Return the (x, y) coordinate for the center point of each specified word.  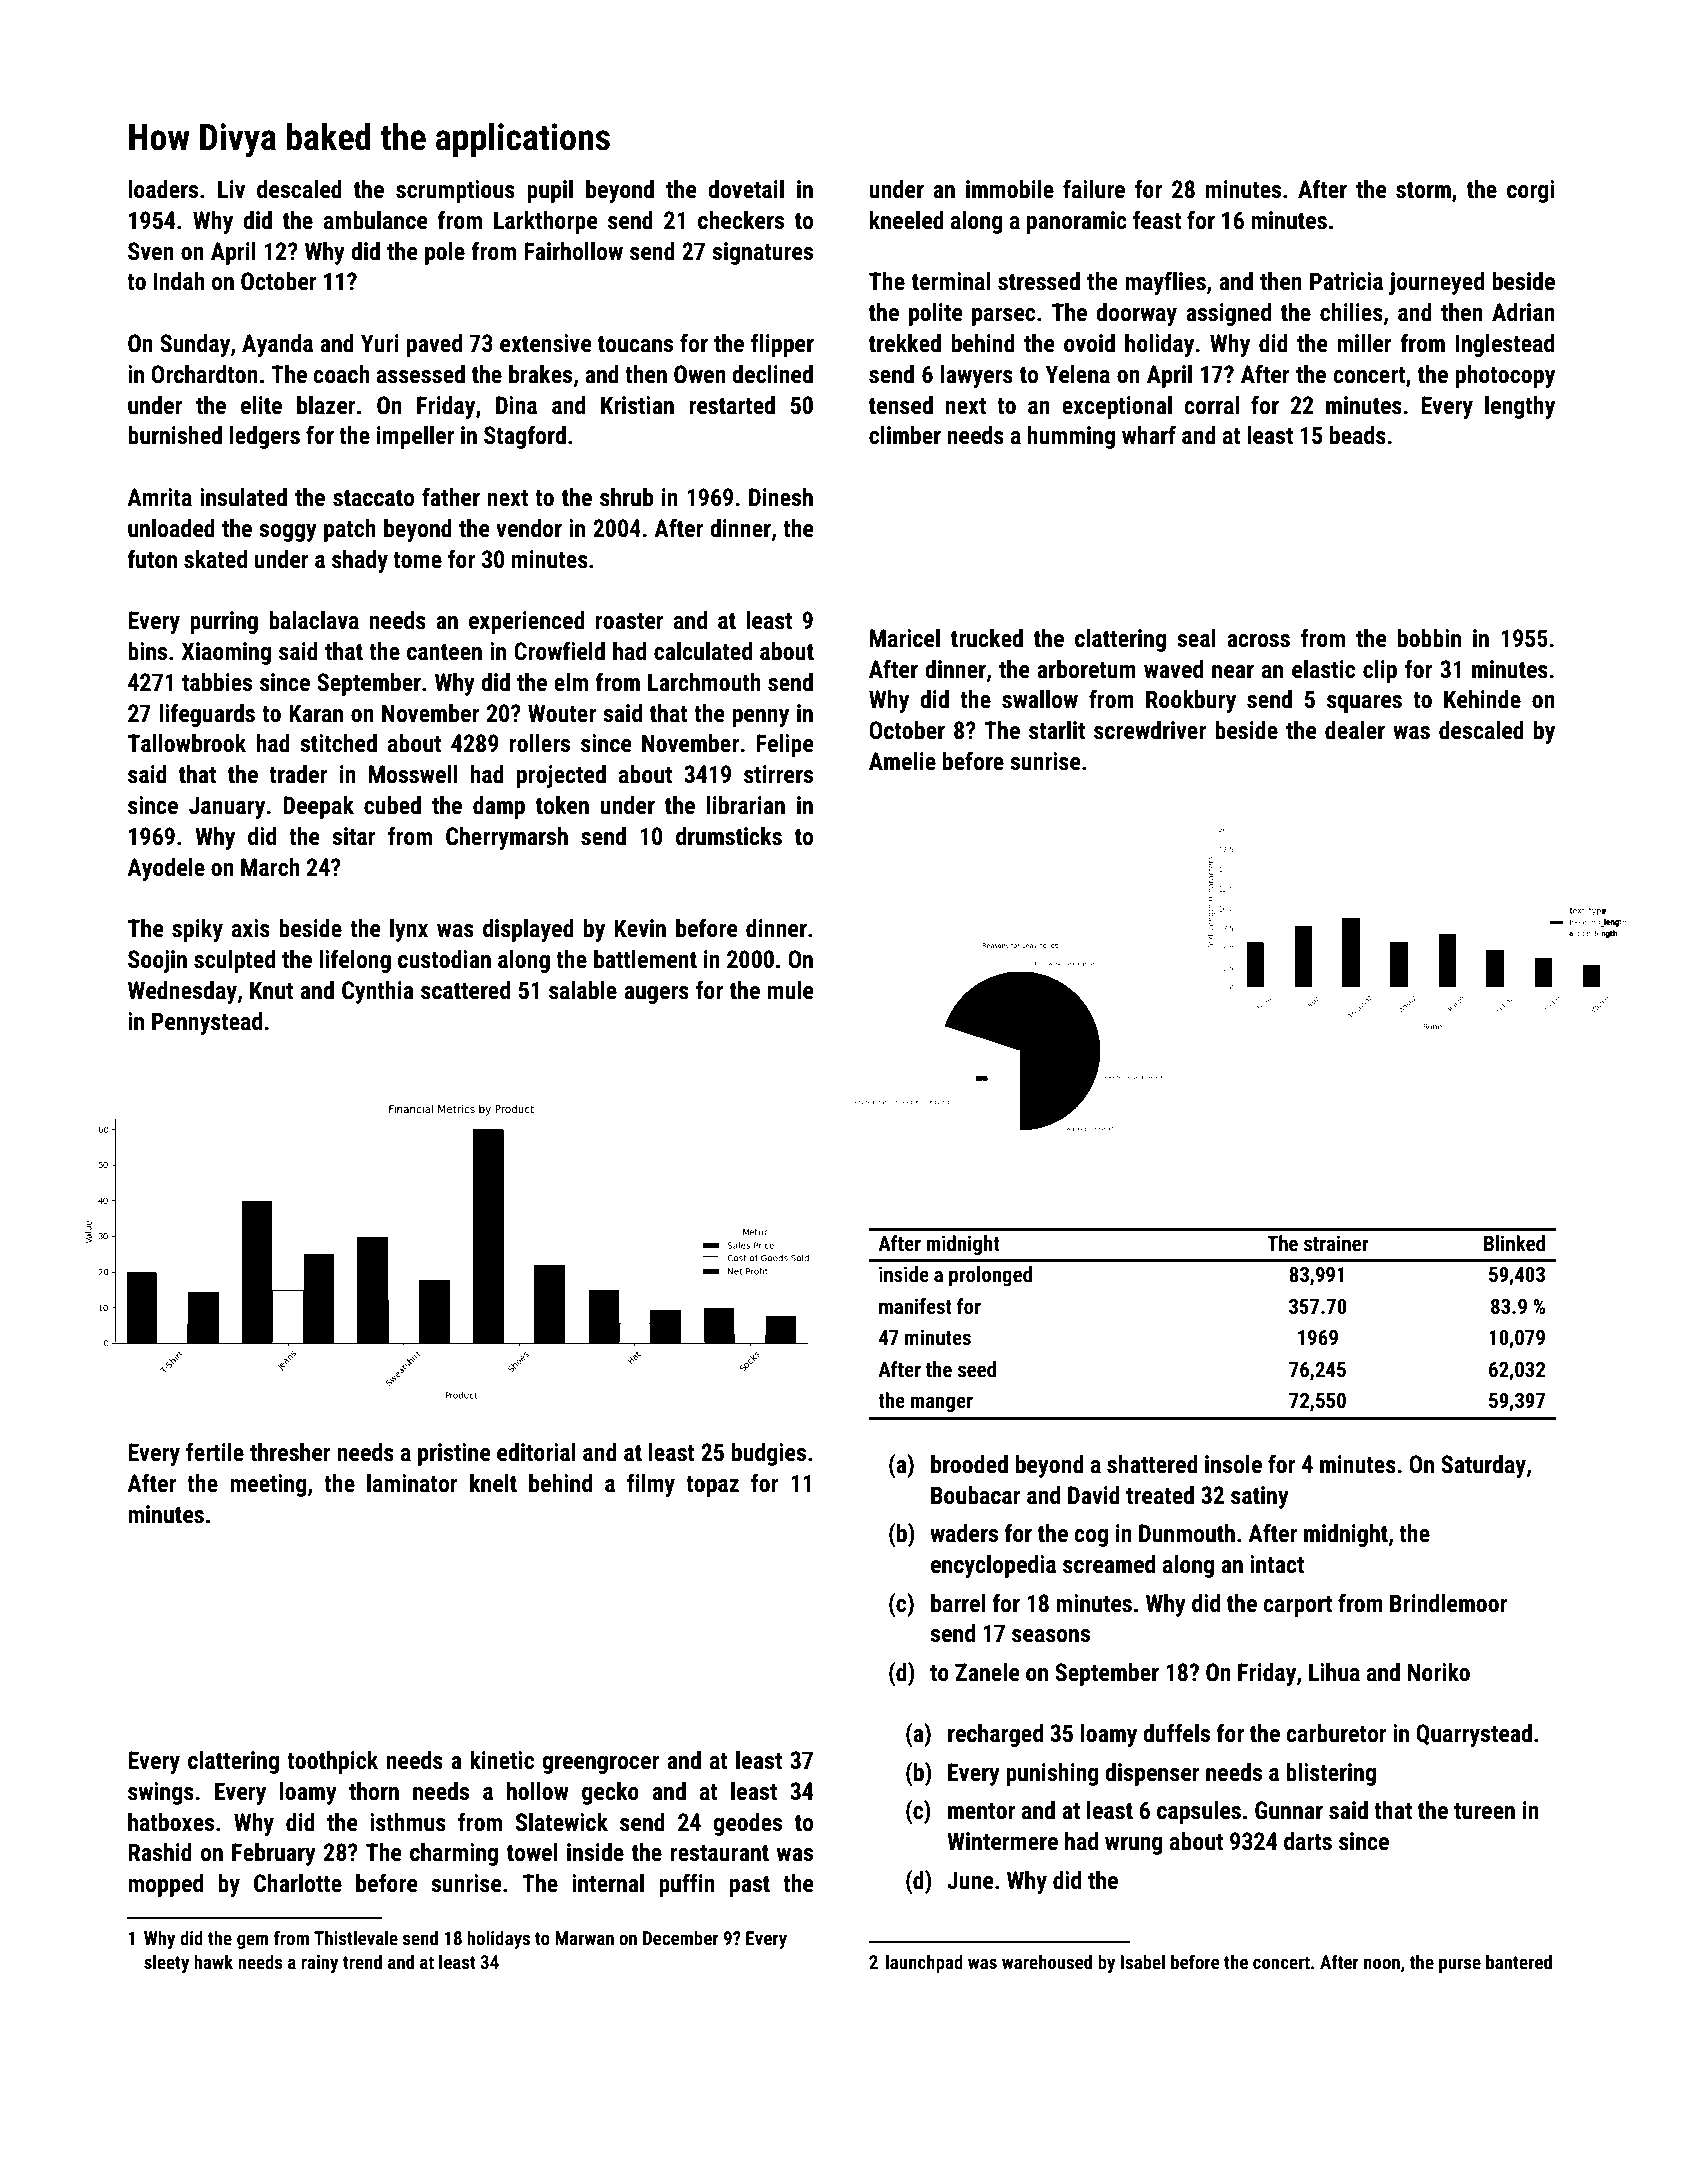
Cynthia (377, 992)
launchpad (924, 1963)
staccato (373, 498)
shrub (626, 497)
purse (1460, 1965)
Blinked (1514, 1243)
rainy (319, 1964)
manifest (915, 1306)
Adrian (1523, 312)
